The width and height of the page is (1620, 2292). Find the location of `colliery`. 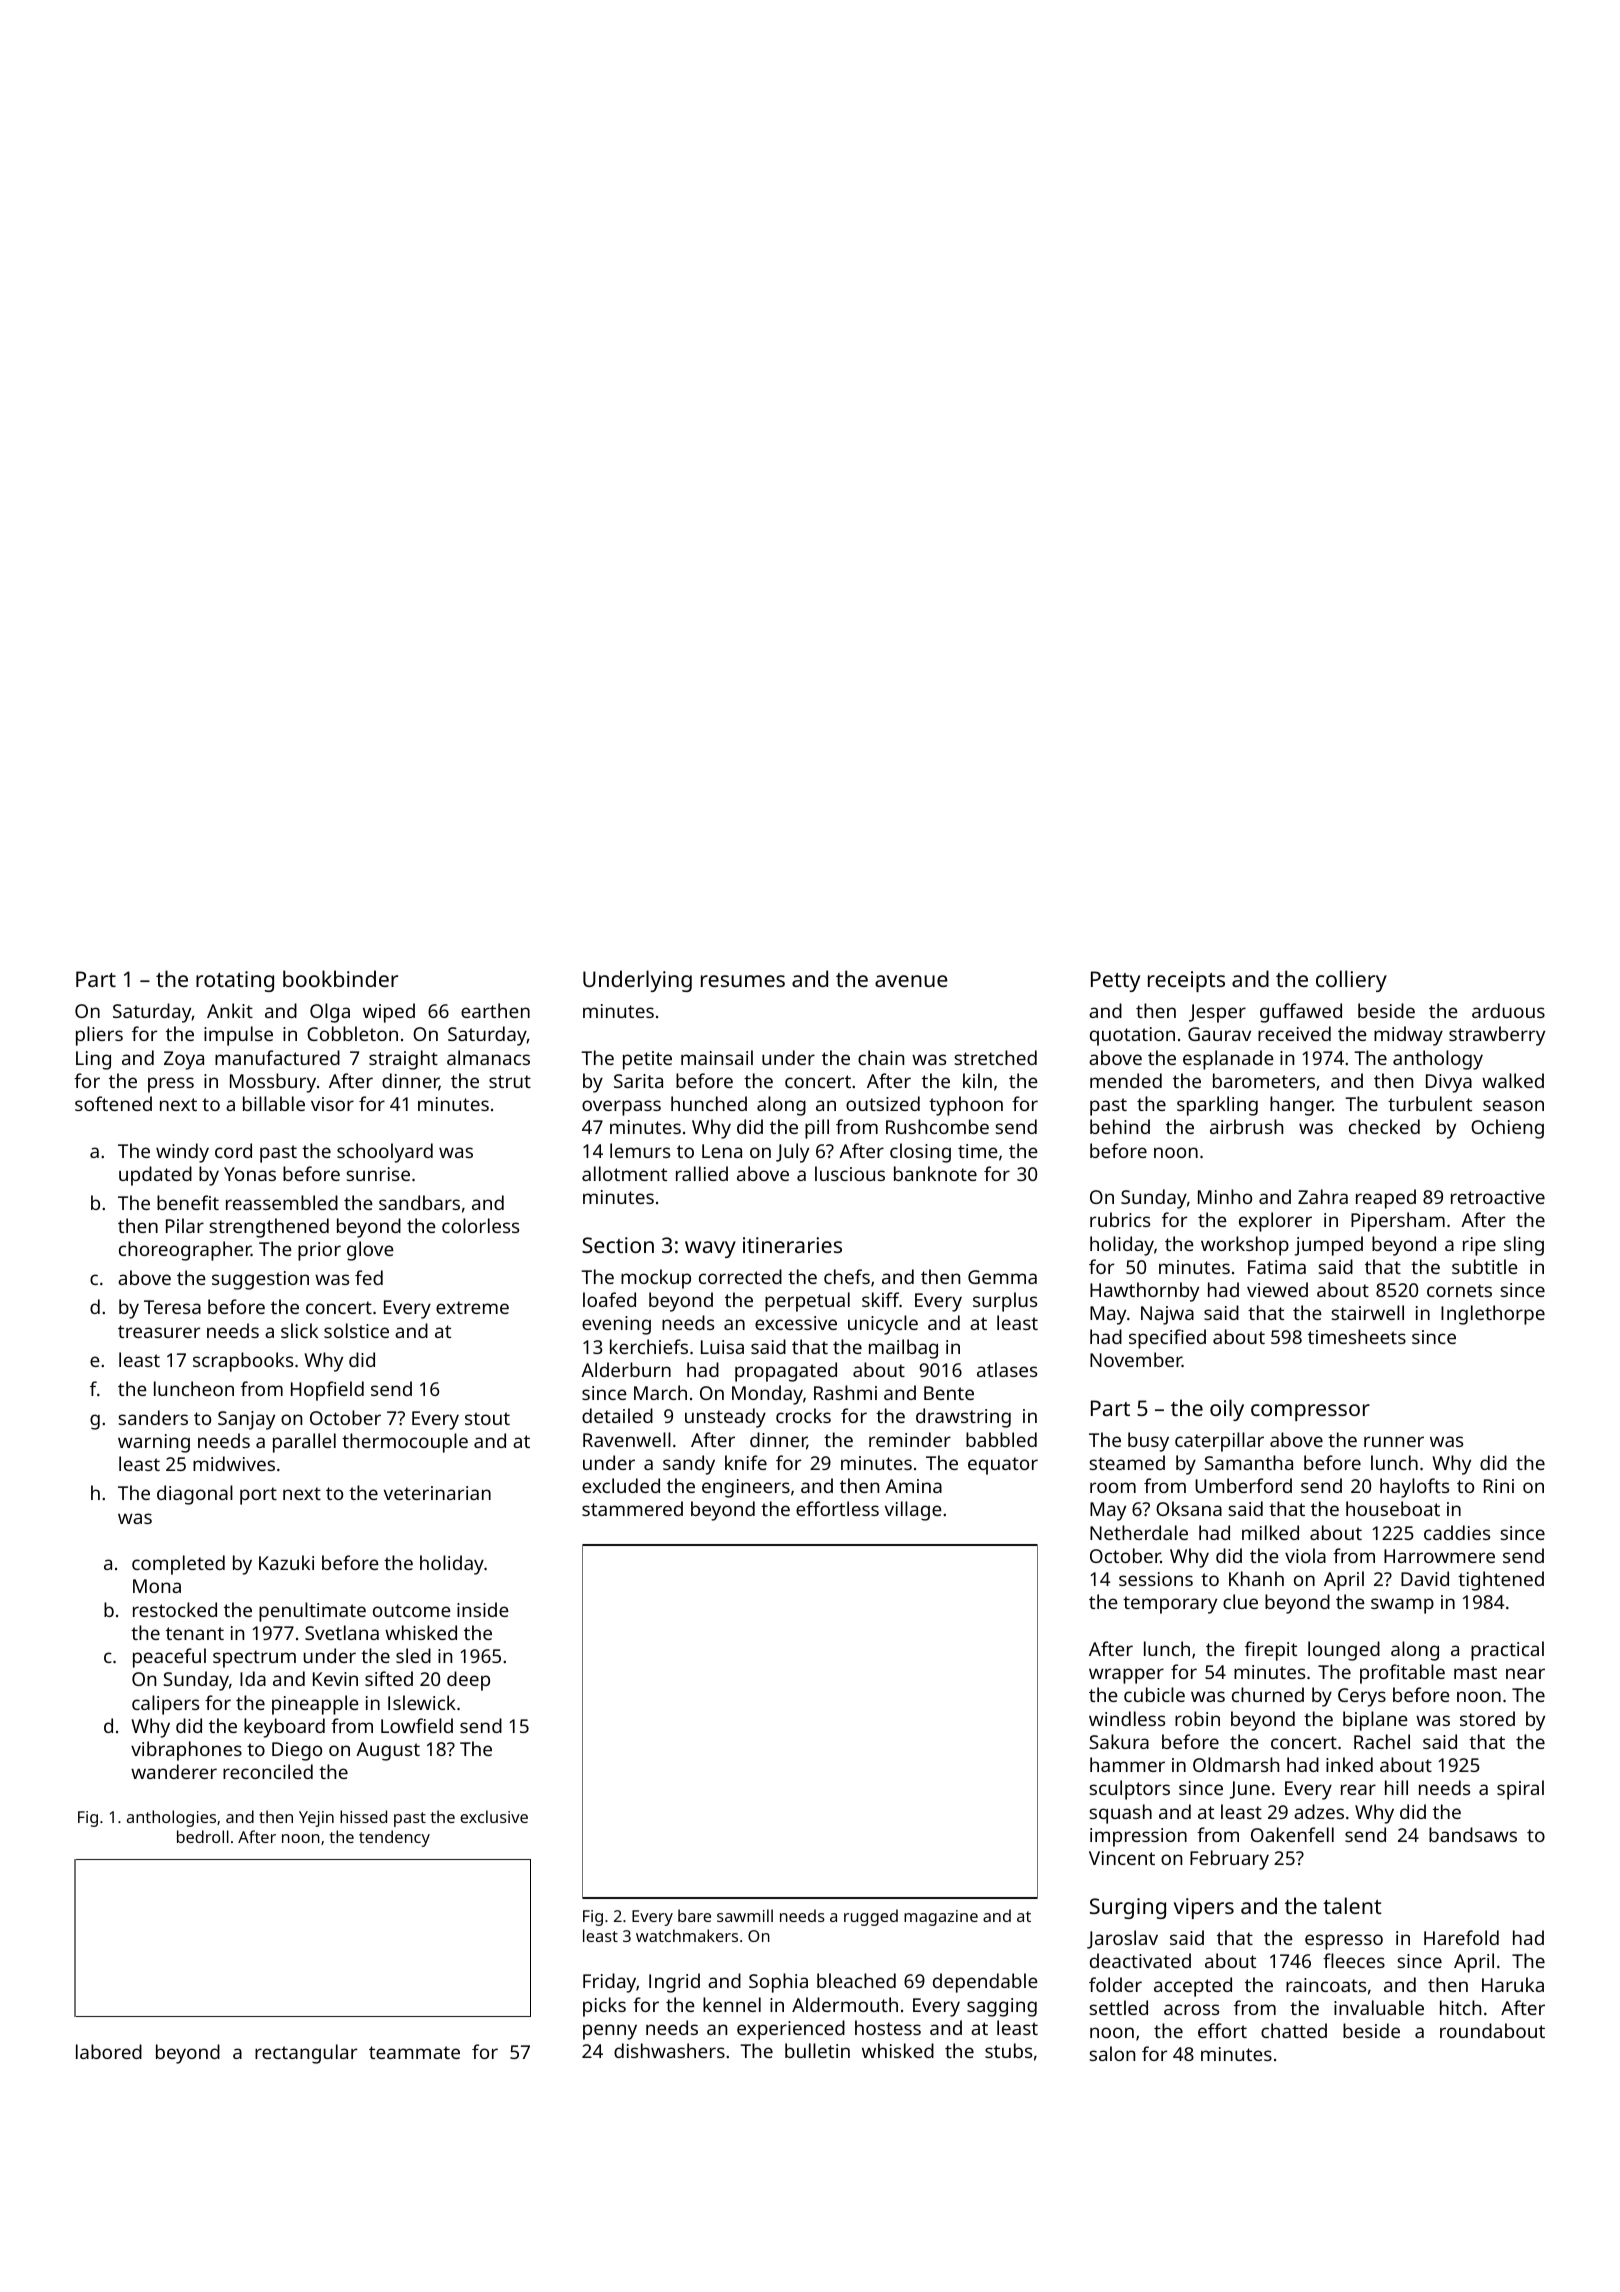

colliery is located at coordinates (1351, 981).
